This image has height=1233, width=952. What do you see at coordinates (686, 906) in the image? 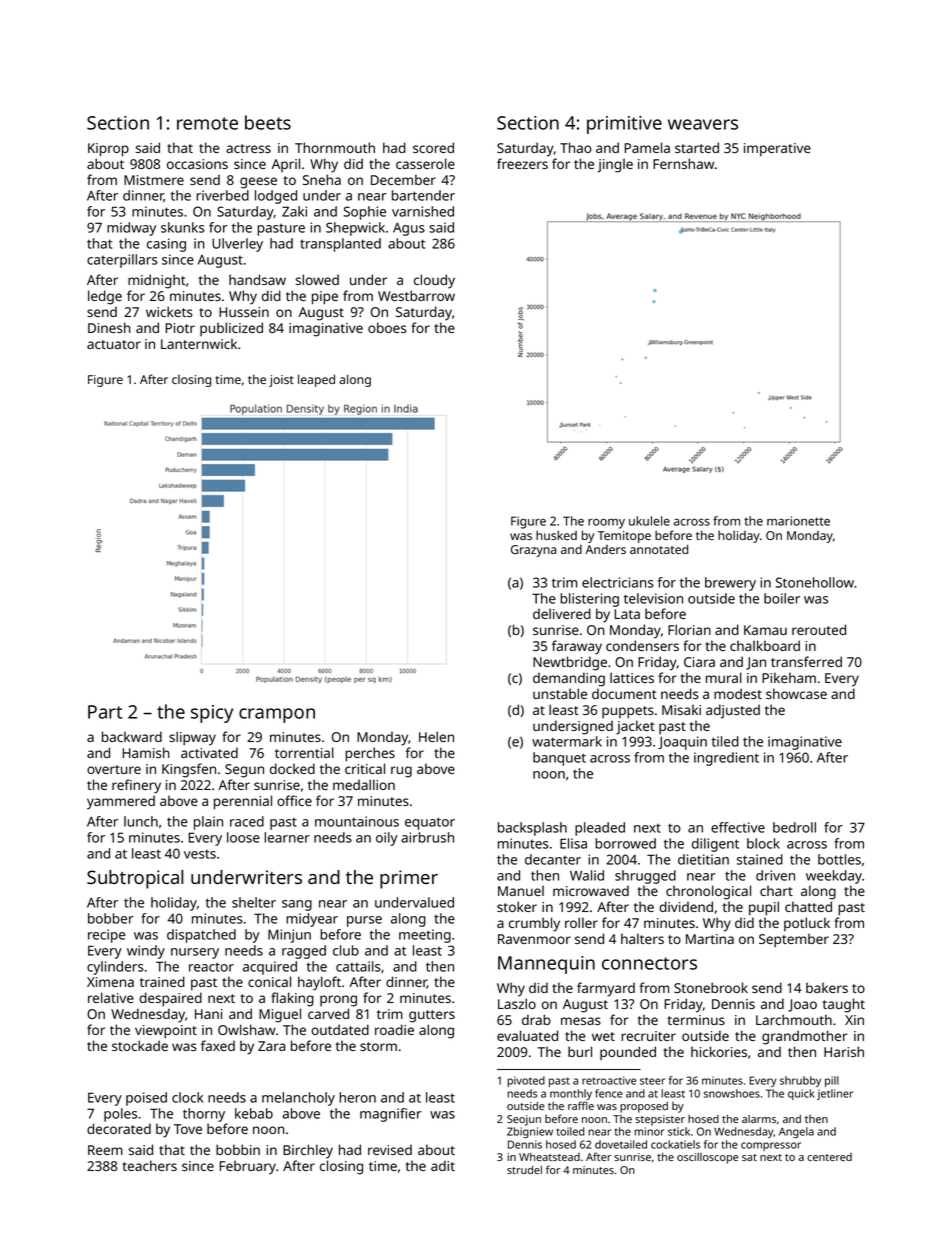
I see `dividend` at bounding box center [686, 906].
